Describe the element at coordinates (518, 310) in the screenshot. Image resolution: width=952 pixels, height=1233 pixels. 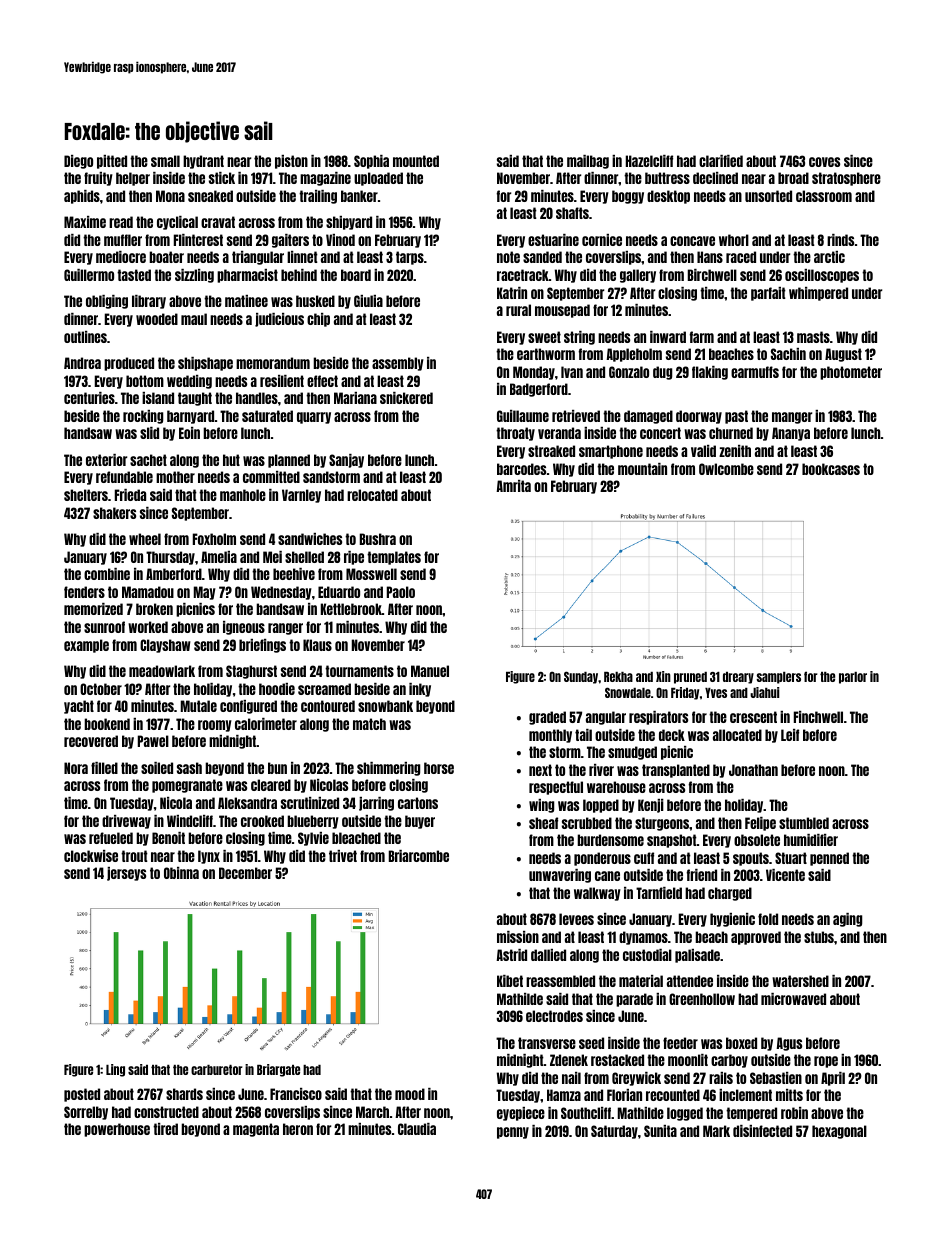
I see `rural` at that location.
